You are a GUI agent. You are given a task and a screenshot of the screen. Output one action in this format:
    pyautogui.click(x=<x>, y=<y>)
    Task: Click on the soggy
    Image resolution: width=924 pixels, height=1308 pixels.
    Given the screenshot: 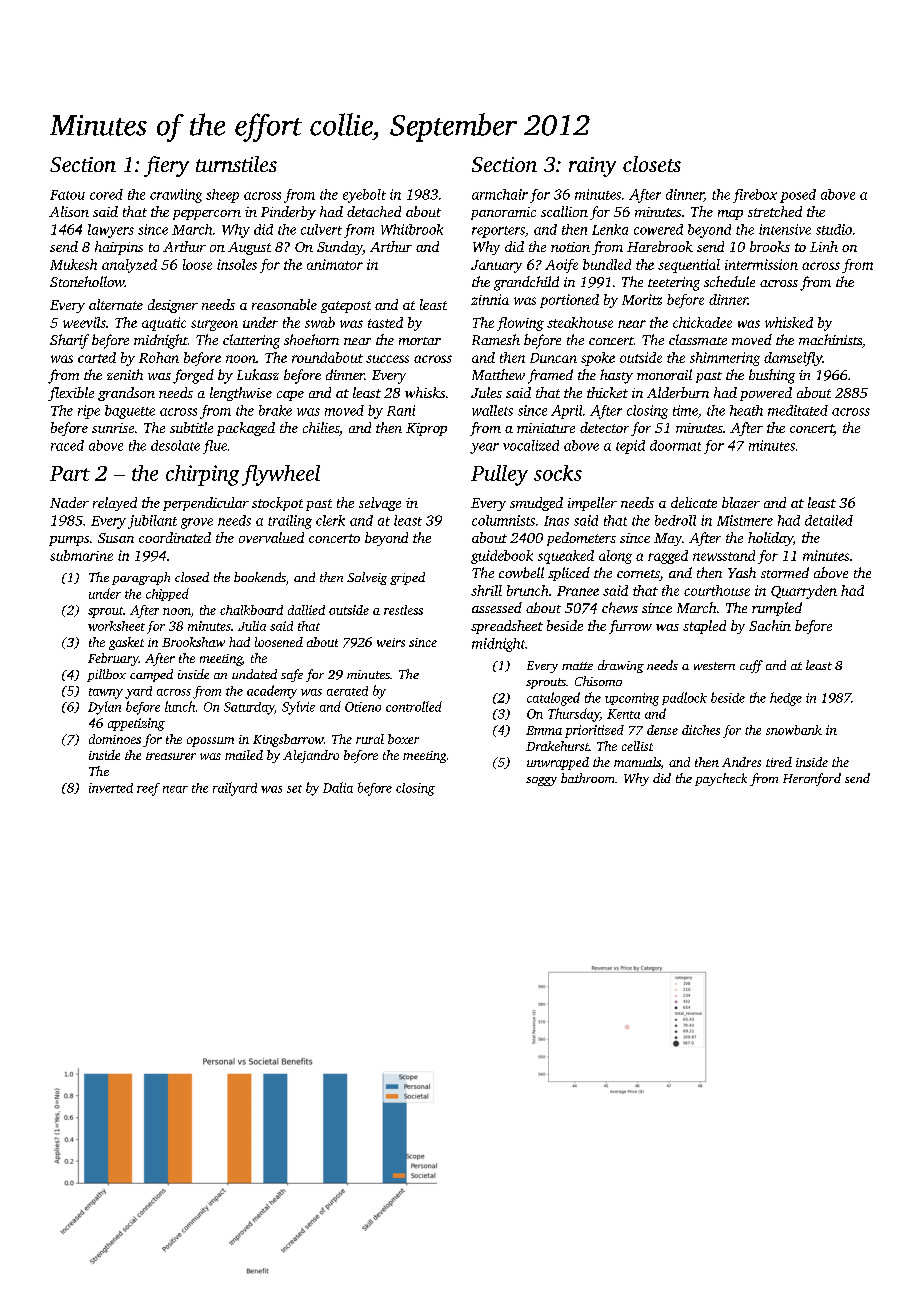 What is the action you would take?
    pyautogui.click(x=541, y=781)
